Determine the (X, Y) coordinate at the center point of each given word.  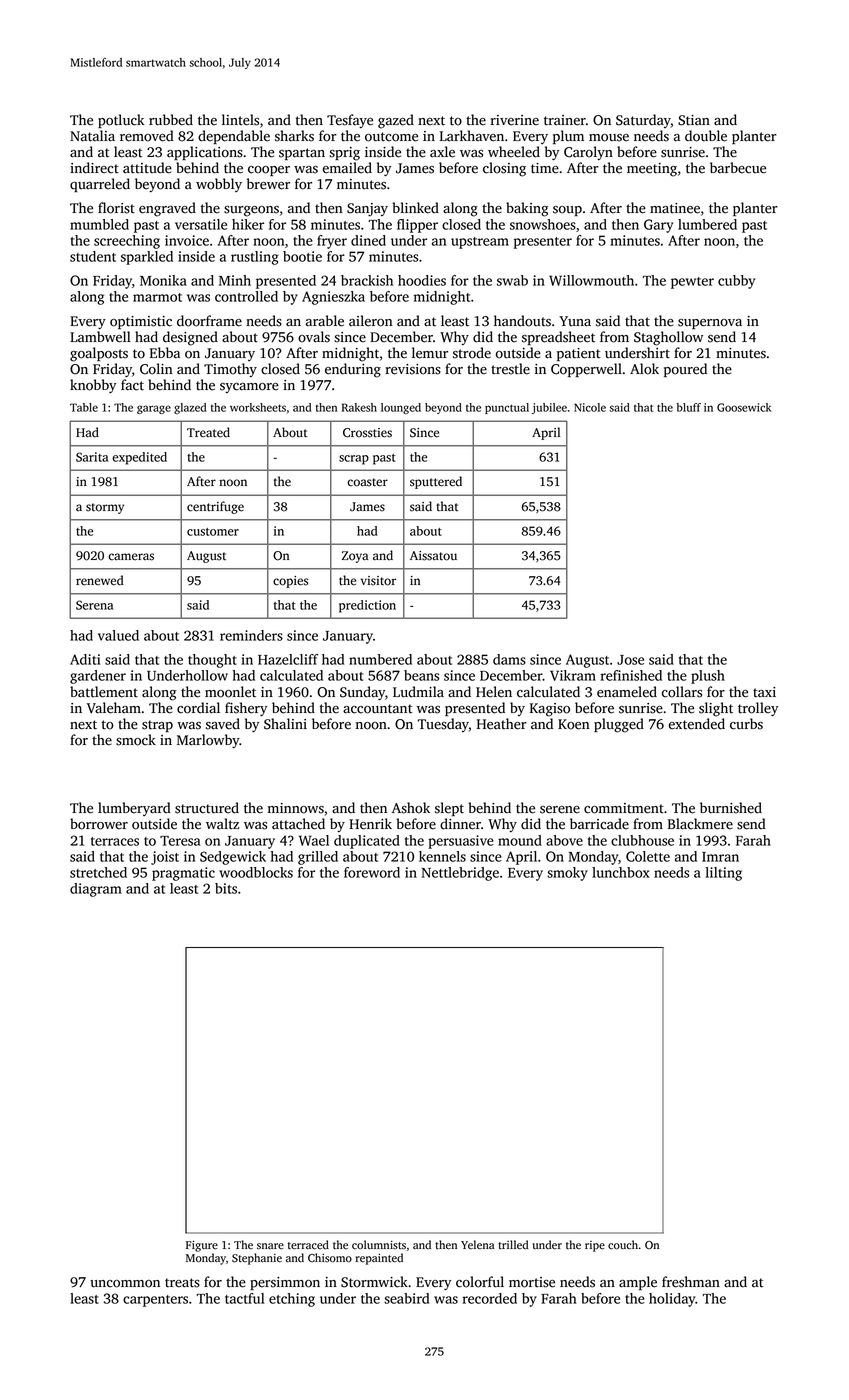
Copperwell (586, 370)
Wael (314, 840)
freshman (691, 1282)
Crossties (367, 433)
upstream (480, 243)
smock (136, 740)
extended (697, 724)
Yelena (477, 1245)
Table (84, 407)
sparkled (147, 258)
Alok (644, 369)
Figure (202, 1246)
